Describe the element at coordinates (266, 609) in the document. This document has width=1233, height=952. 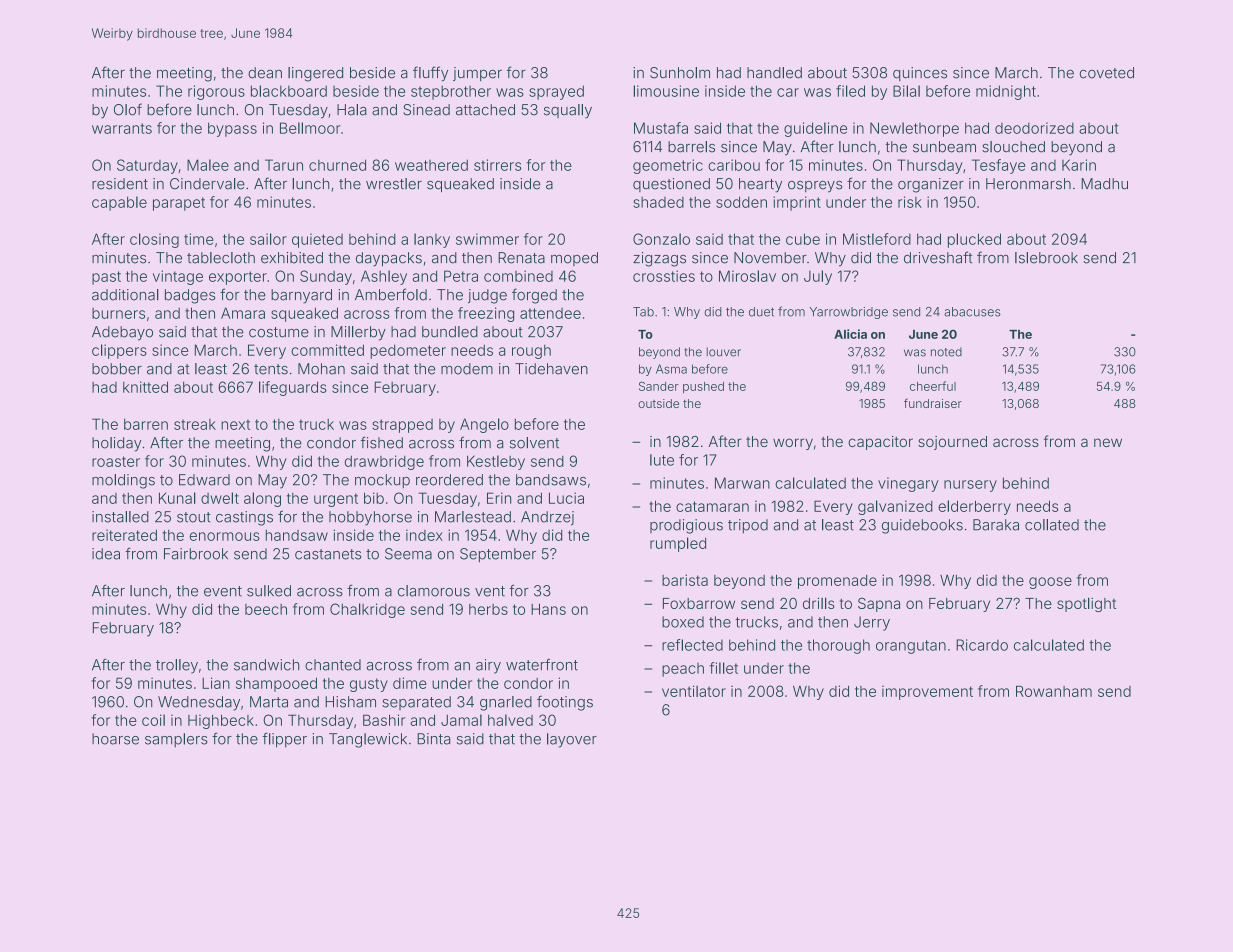
I see `beech` at that location.
